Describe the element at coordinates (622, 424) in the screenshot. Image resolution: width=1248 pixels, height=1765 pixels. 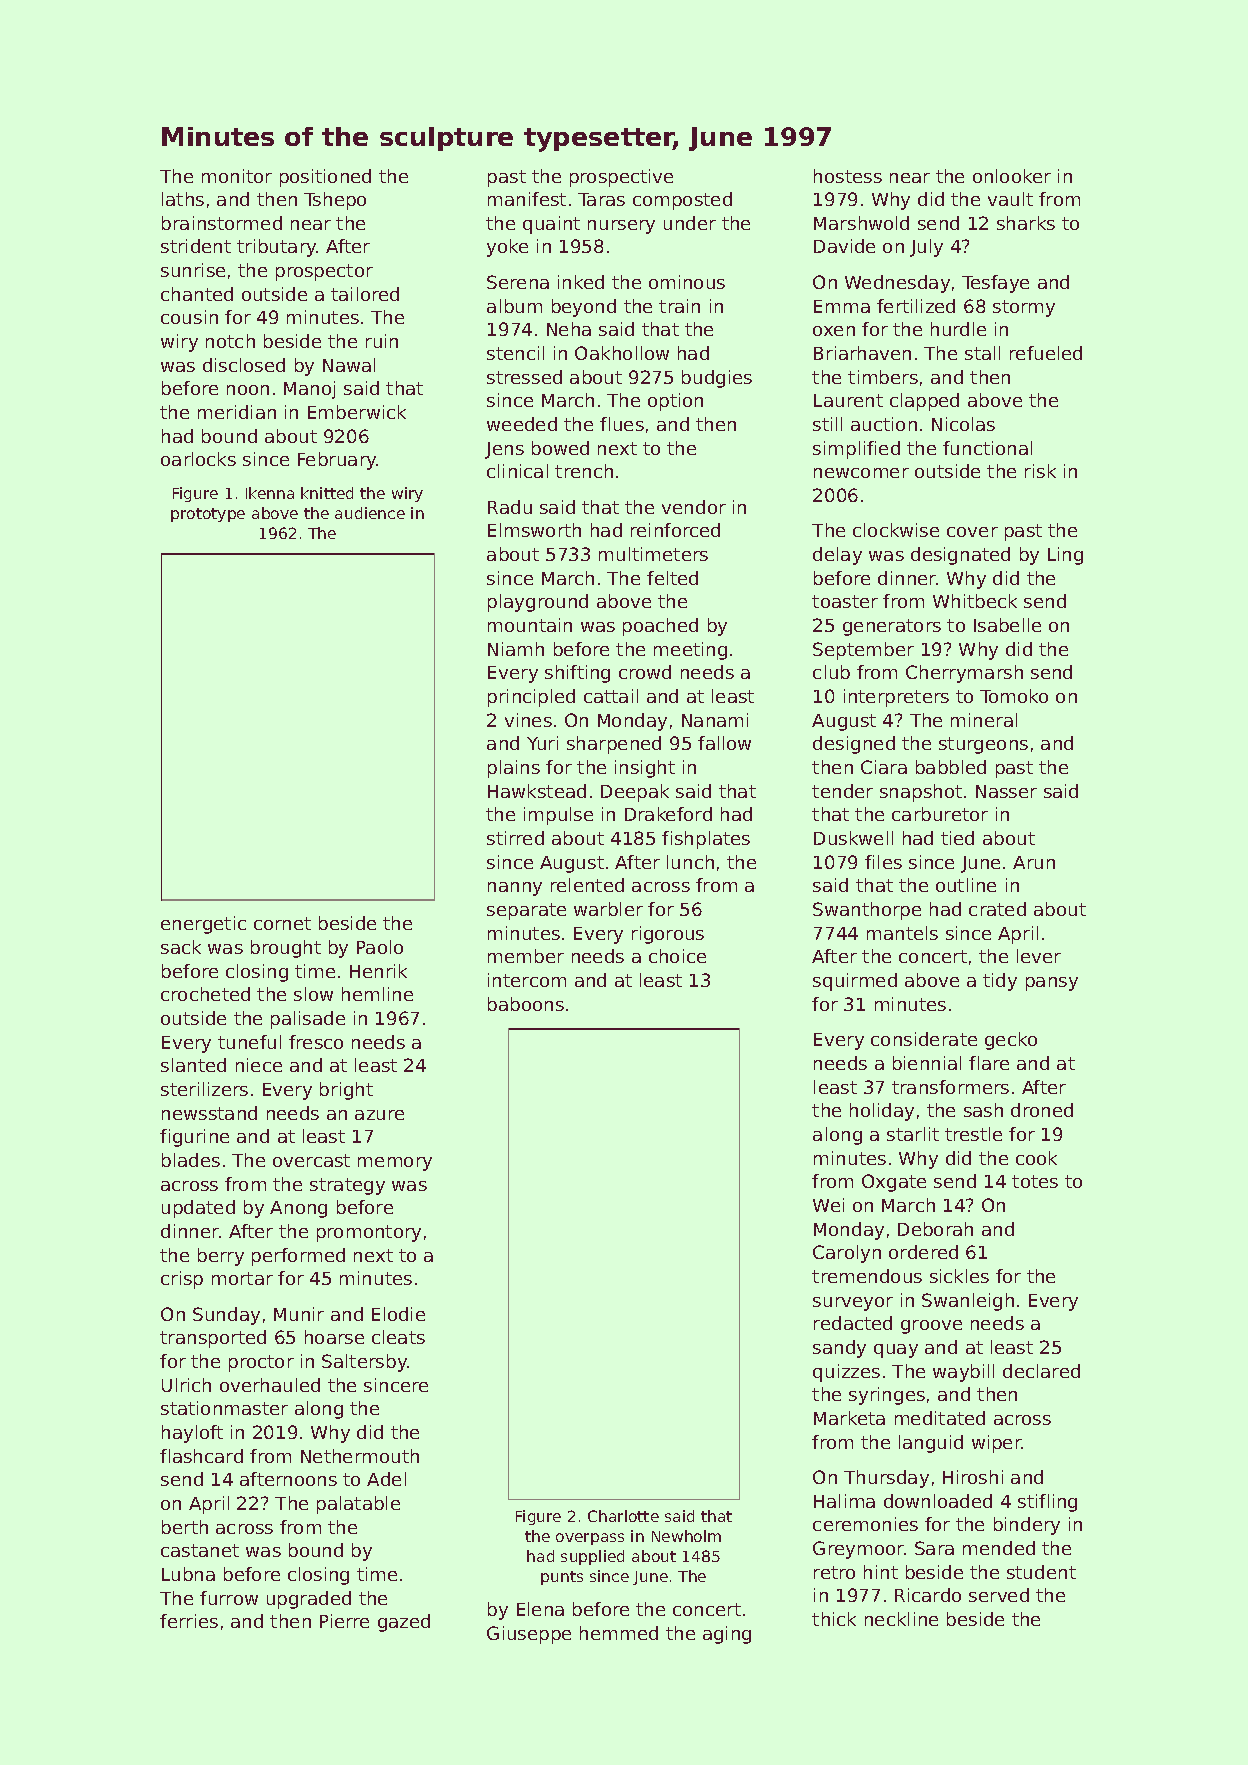
I see `flues` at that location.
